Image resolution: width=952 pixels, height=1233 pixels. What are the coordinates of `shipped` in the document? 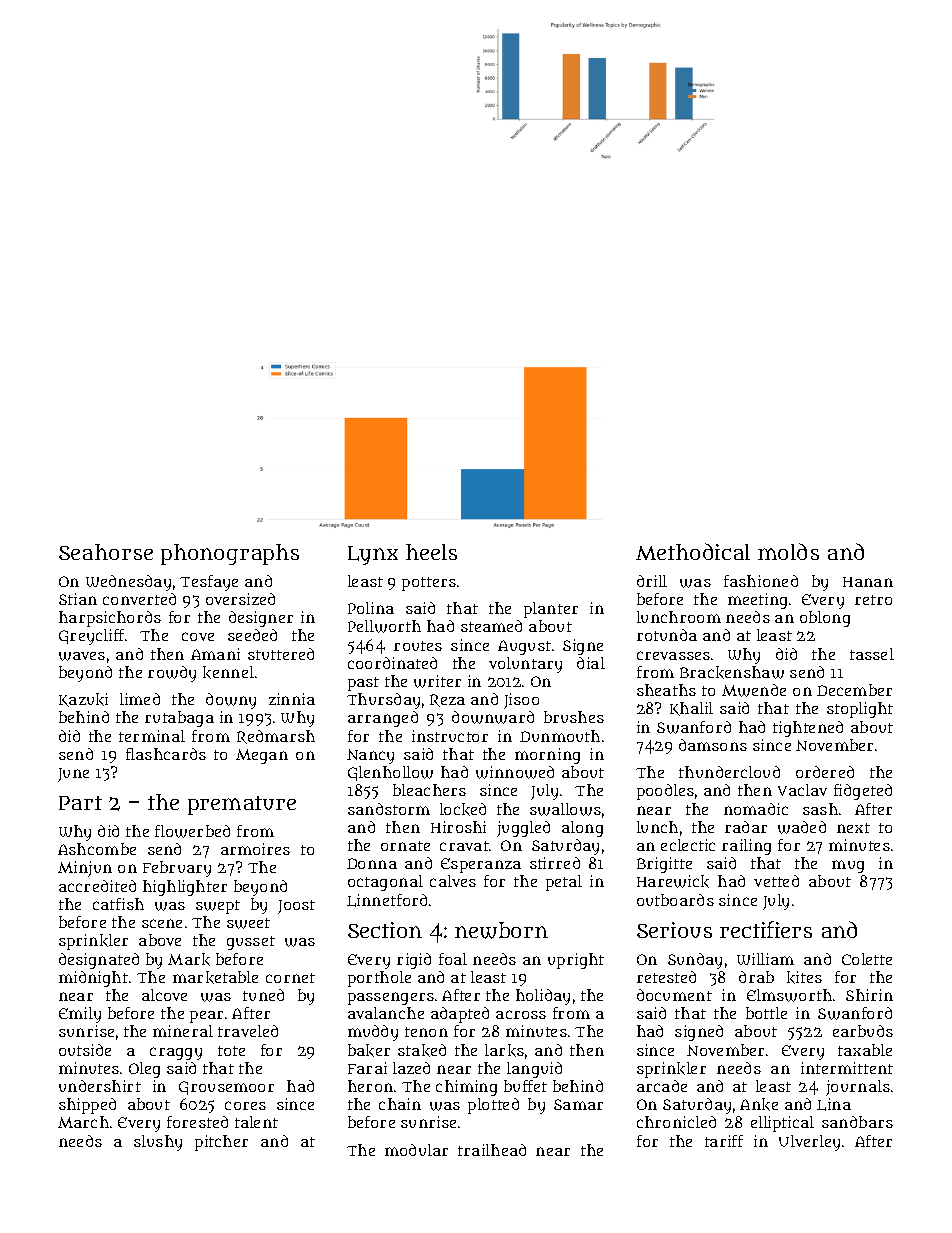 It's located at (87, 1106).
